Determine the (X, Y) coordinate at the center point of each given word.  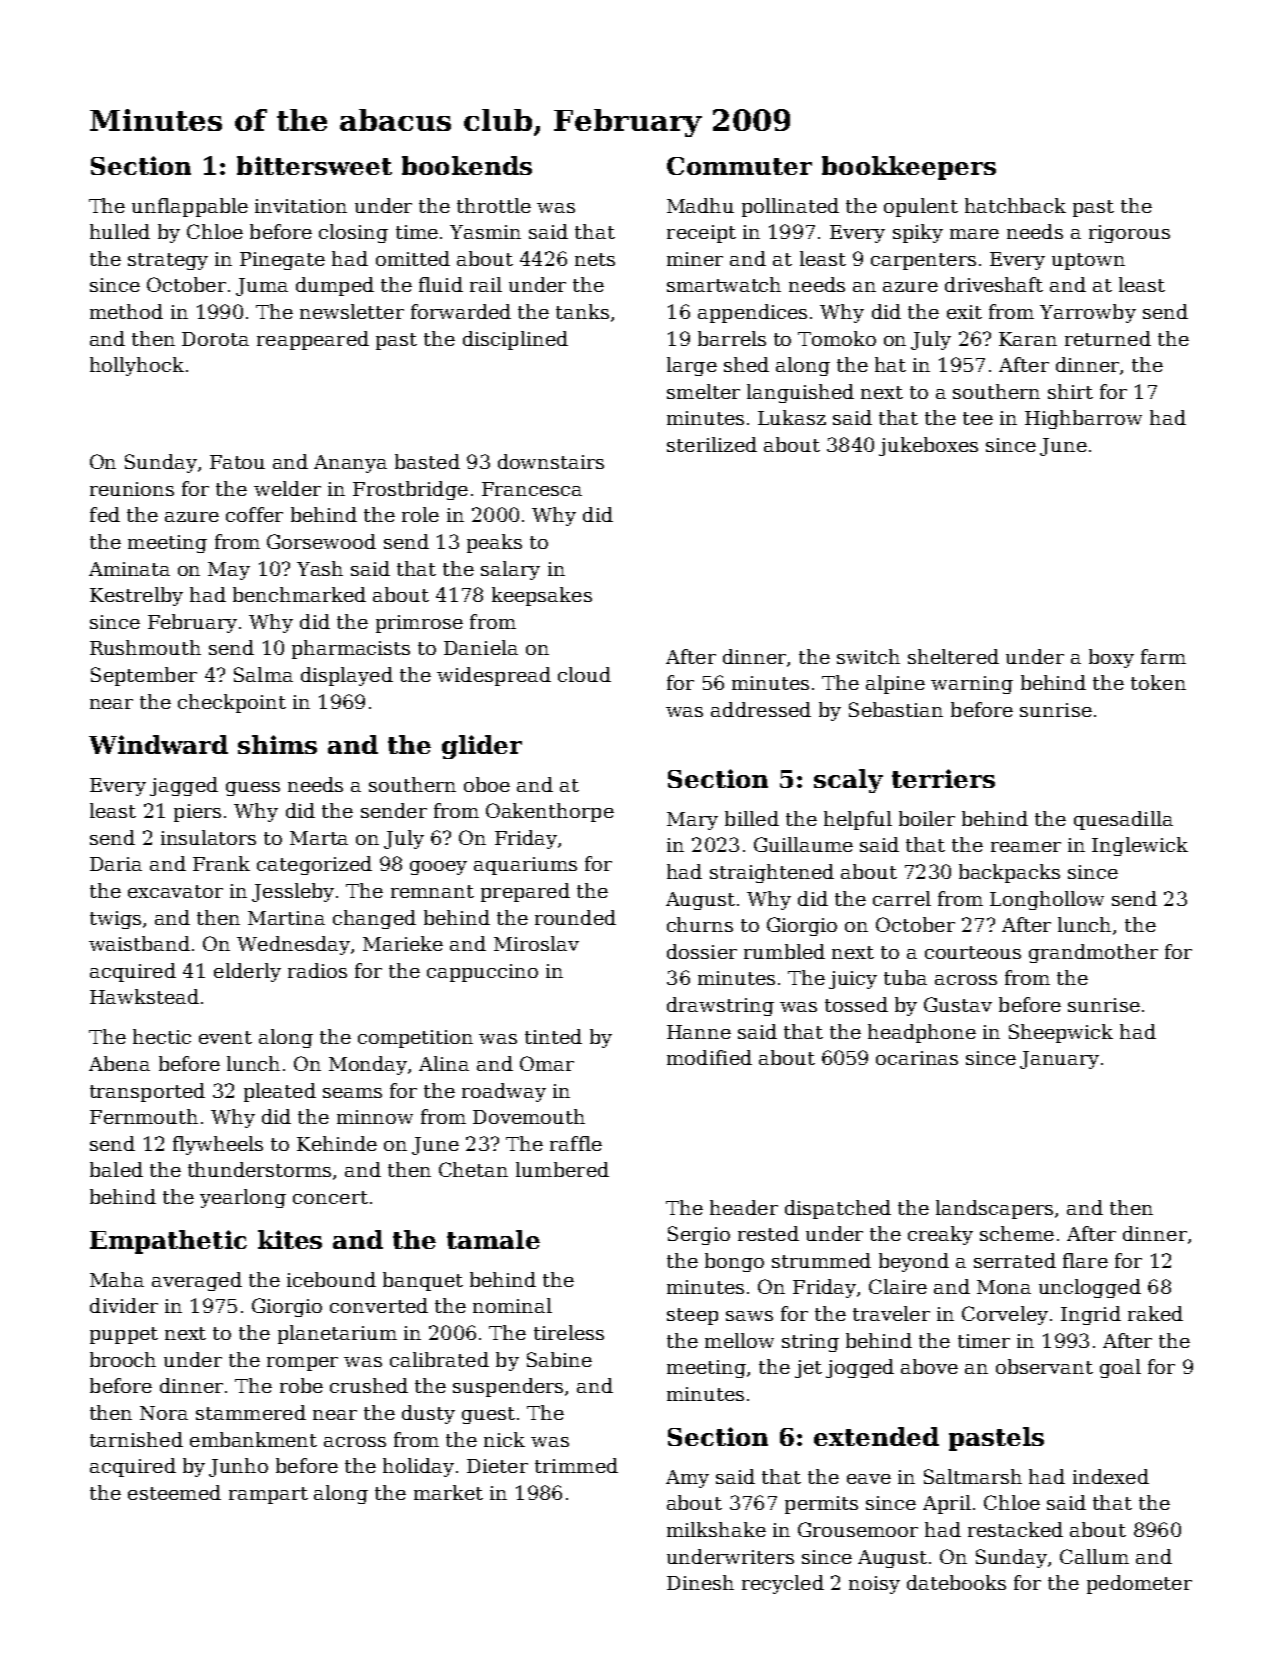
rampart (268, 1495)
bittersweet (314, 165)
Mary (692, 821)
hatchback (1015, 205)
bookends (467, 165)
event (225, 1037)
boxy (1111, 658)
